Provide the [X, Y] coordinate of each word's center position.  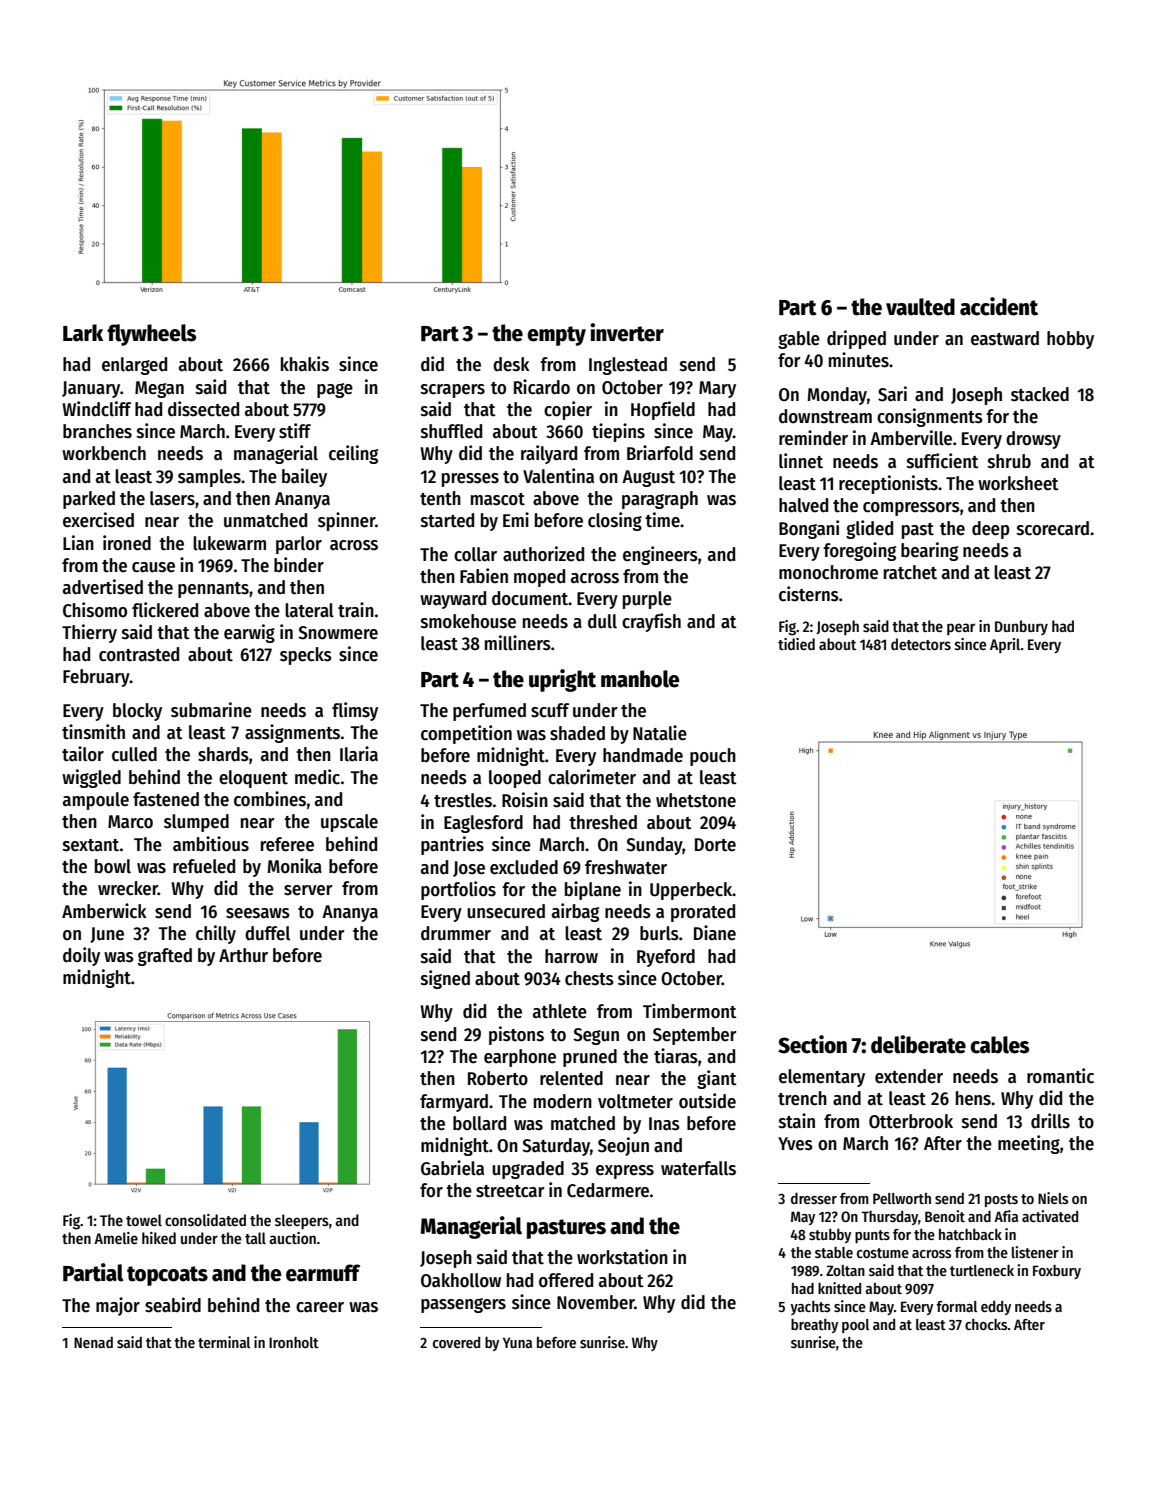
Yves [795, 1144]
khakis [305, 364]
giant [717, 1079]
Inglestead [628, 366]
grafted [165, 957]
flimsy [355, 711]
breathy [814, 1326]
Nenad [93, 1342]
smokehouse [468, 621]
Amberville [911, 438]
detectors [921, 644]
